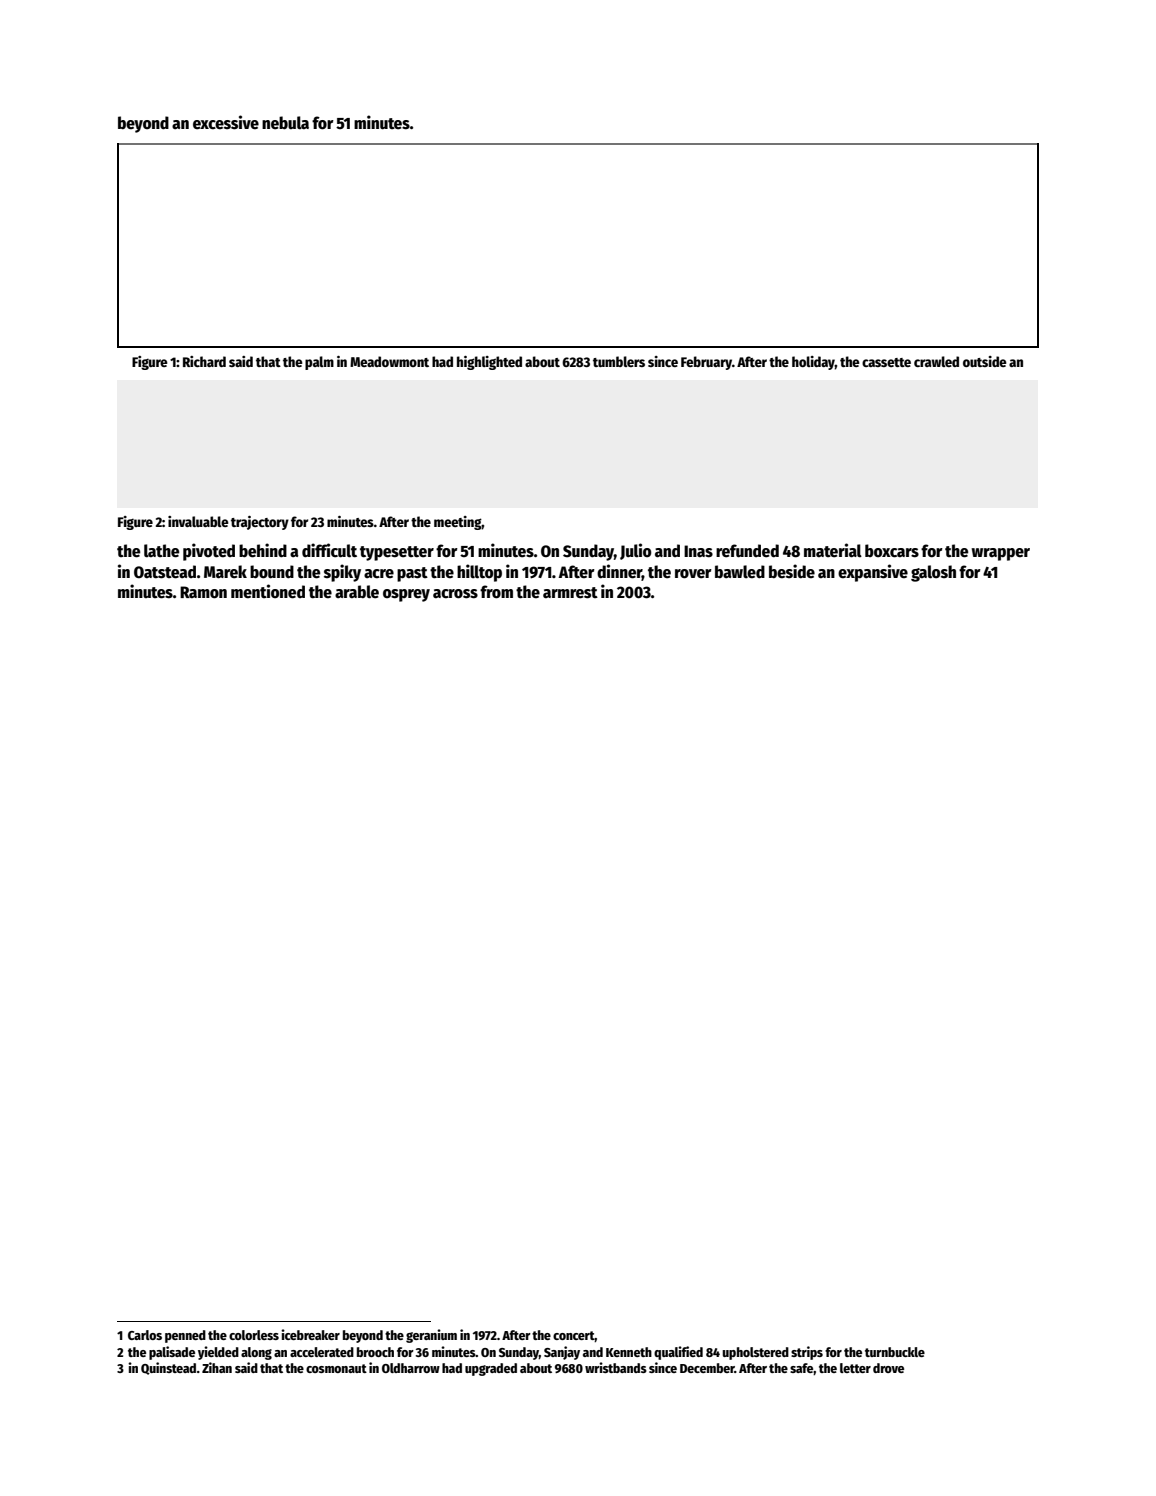  Describe the element at coordinates (693, 574) in the screenshot. I see `rover` at that location.
